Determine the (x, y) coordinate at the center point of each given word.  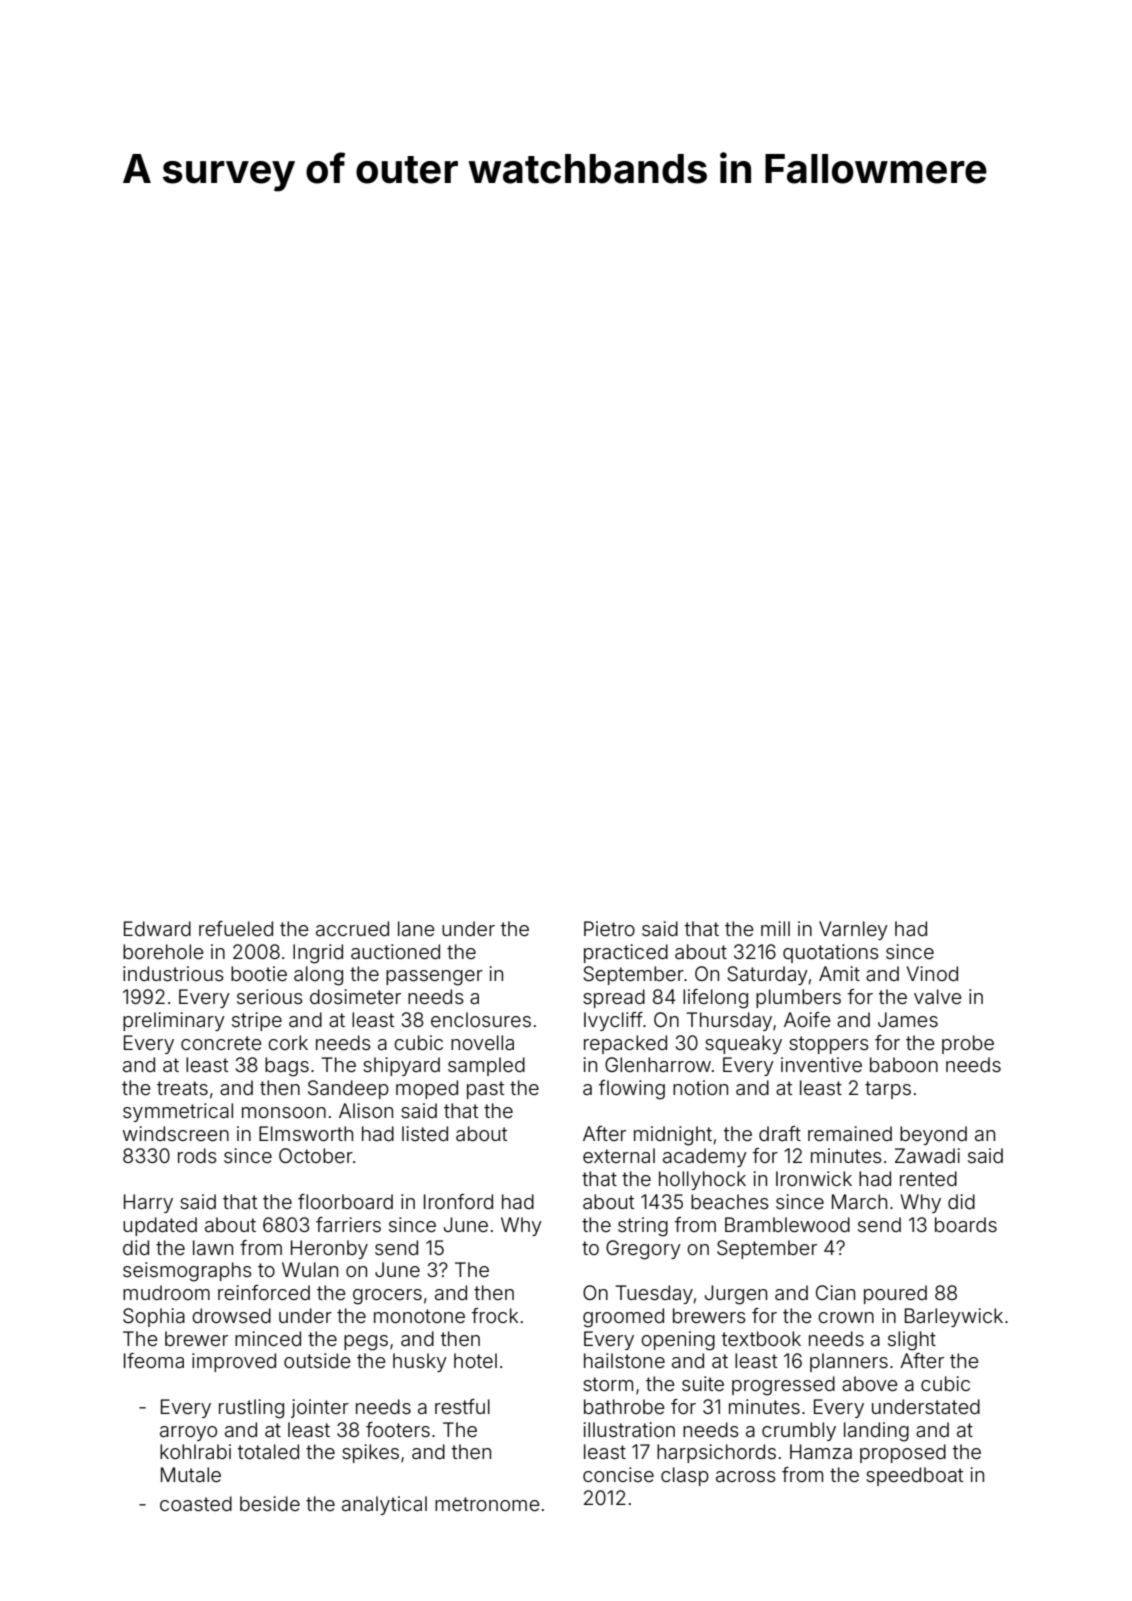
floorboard (345, 1201)
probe (968, 1044)
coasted (196, 1503)
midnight (673, 1136)
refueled (236, 928)
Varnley (853, 930)
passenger (434, 978)
